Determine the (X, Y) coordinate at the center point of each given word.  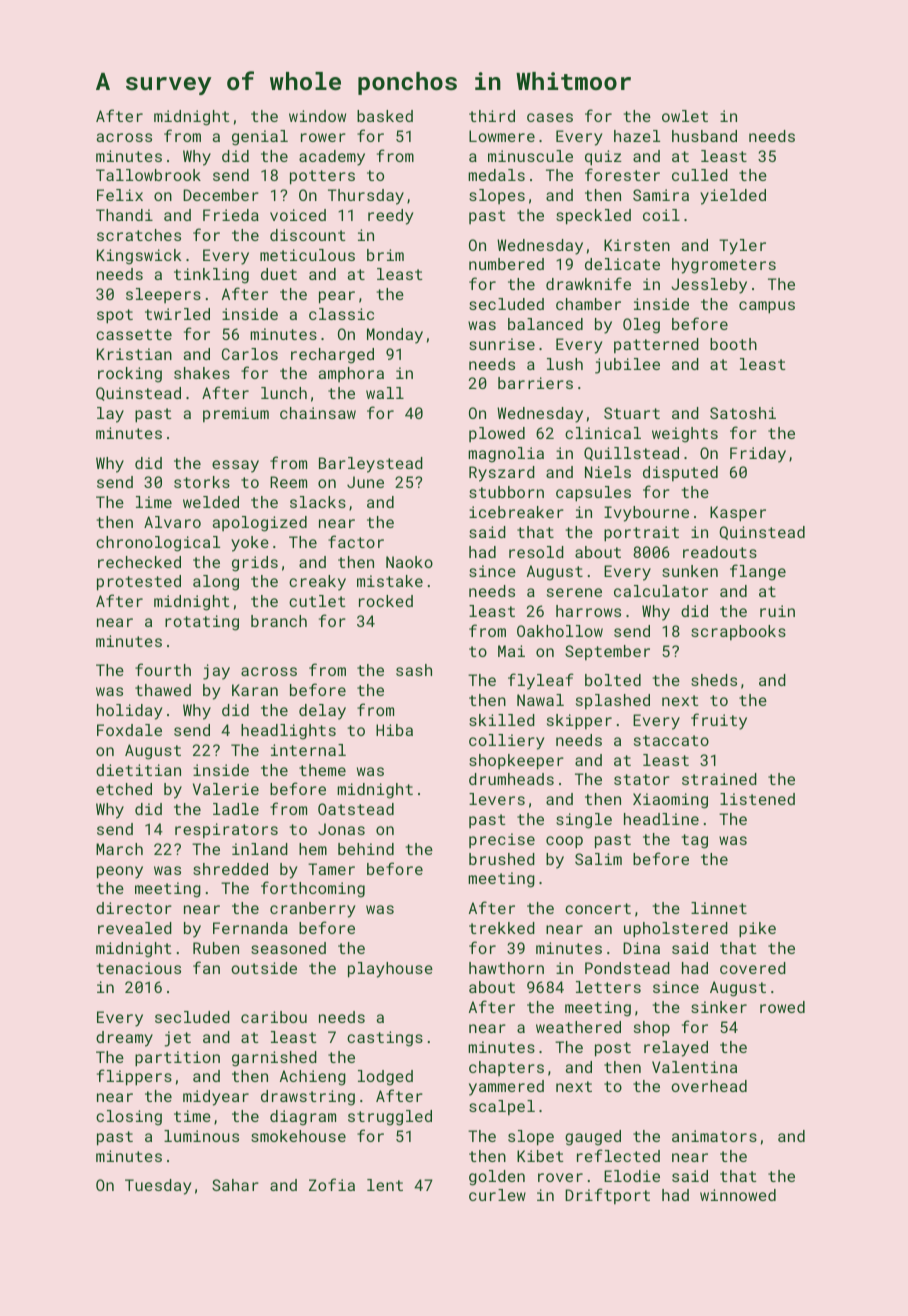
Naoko (409, 562)
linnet (719, 908)
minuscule (530, 156)
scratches (139, 235)
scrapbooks (738, 632)
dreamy (124, 1039)
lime (154, 502)
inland (260, 849)
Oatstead (356, 809)
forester (622, 174)
